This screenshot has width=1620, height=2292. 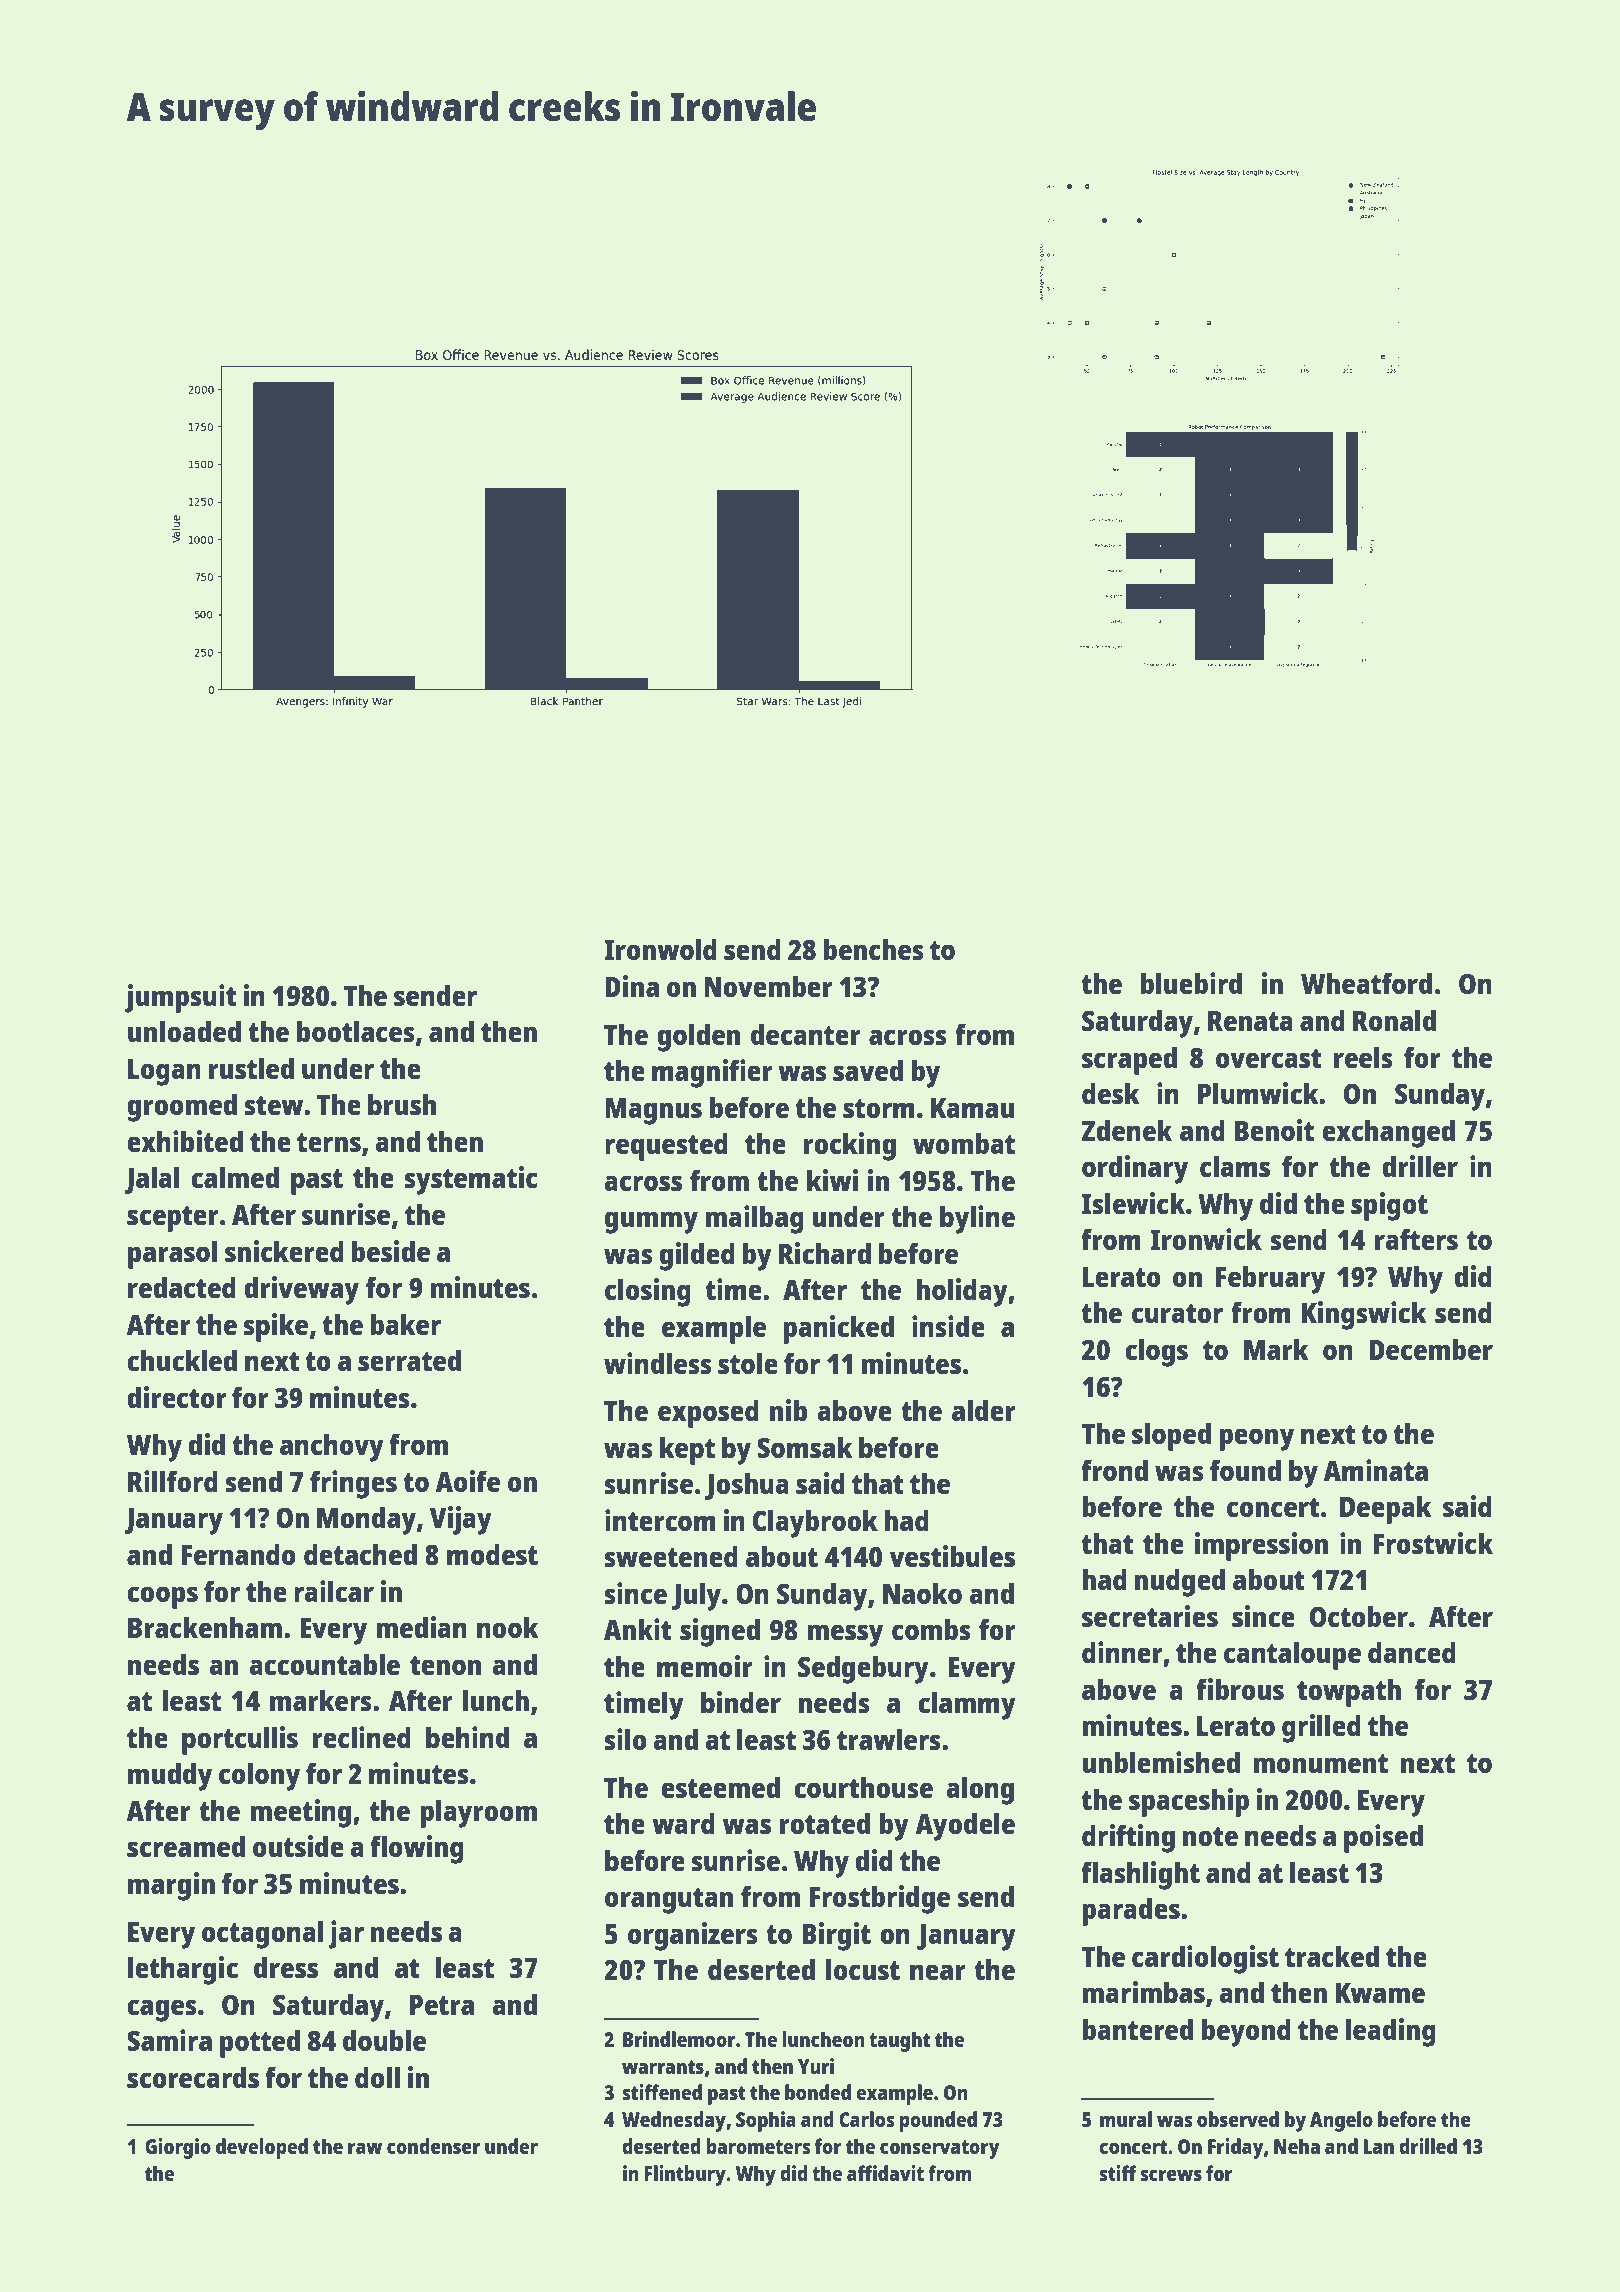 I want to click on director, so click(x=177, y=1397).
